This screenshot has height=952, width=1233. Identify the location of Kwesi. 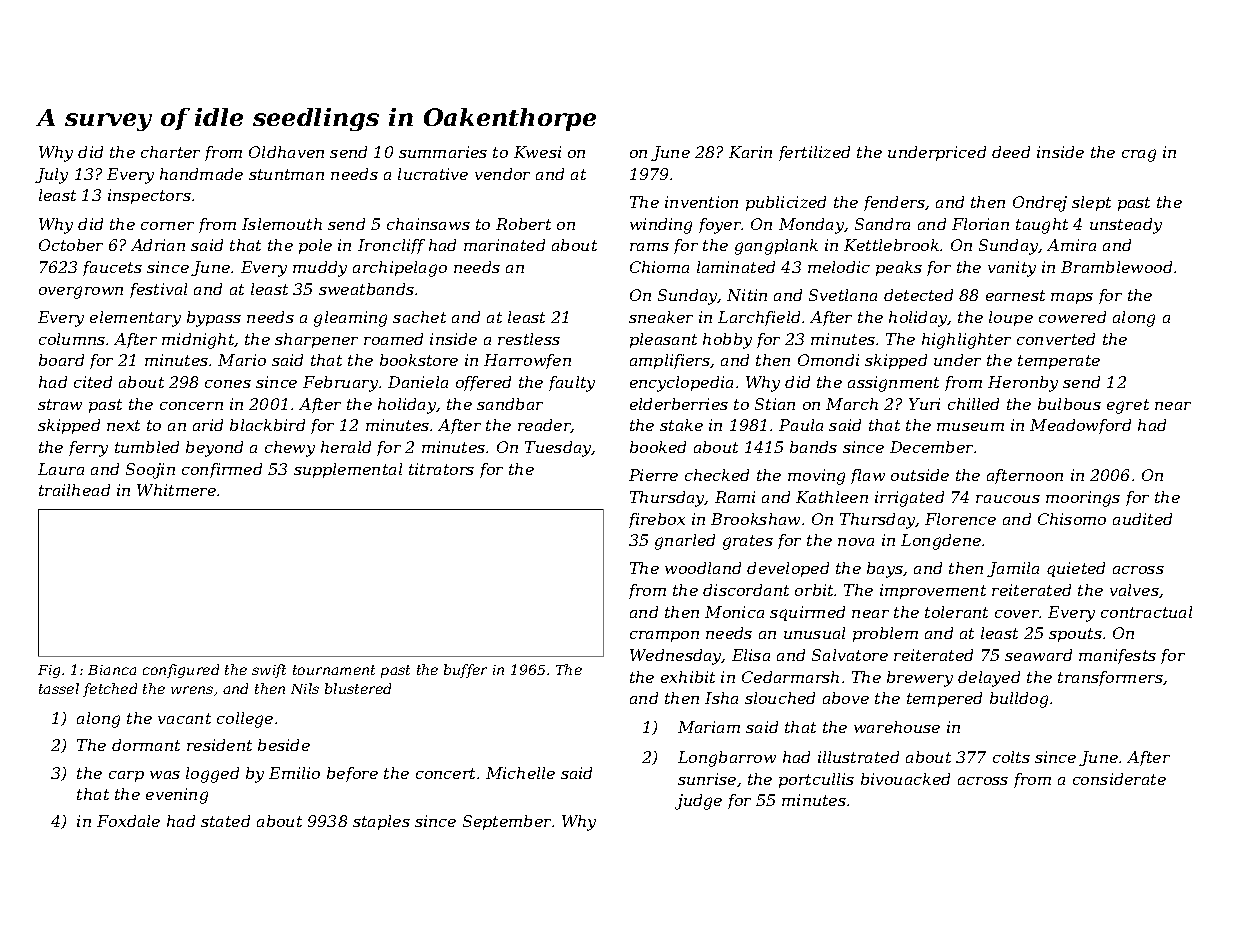
(537, 152).
